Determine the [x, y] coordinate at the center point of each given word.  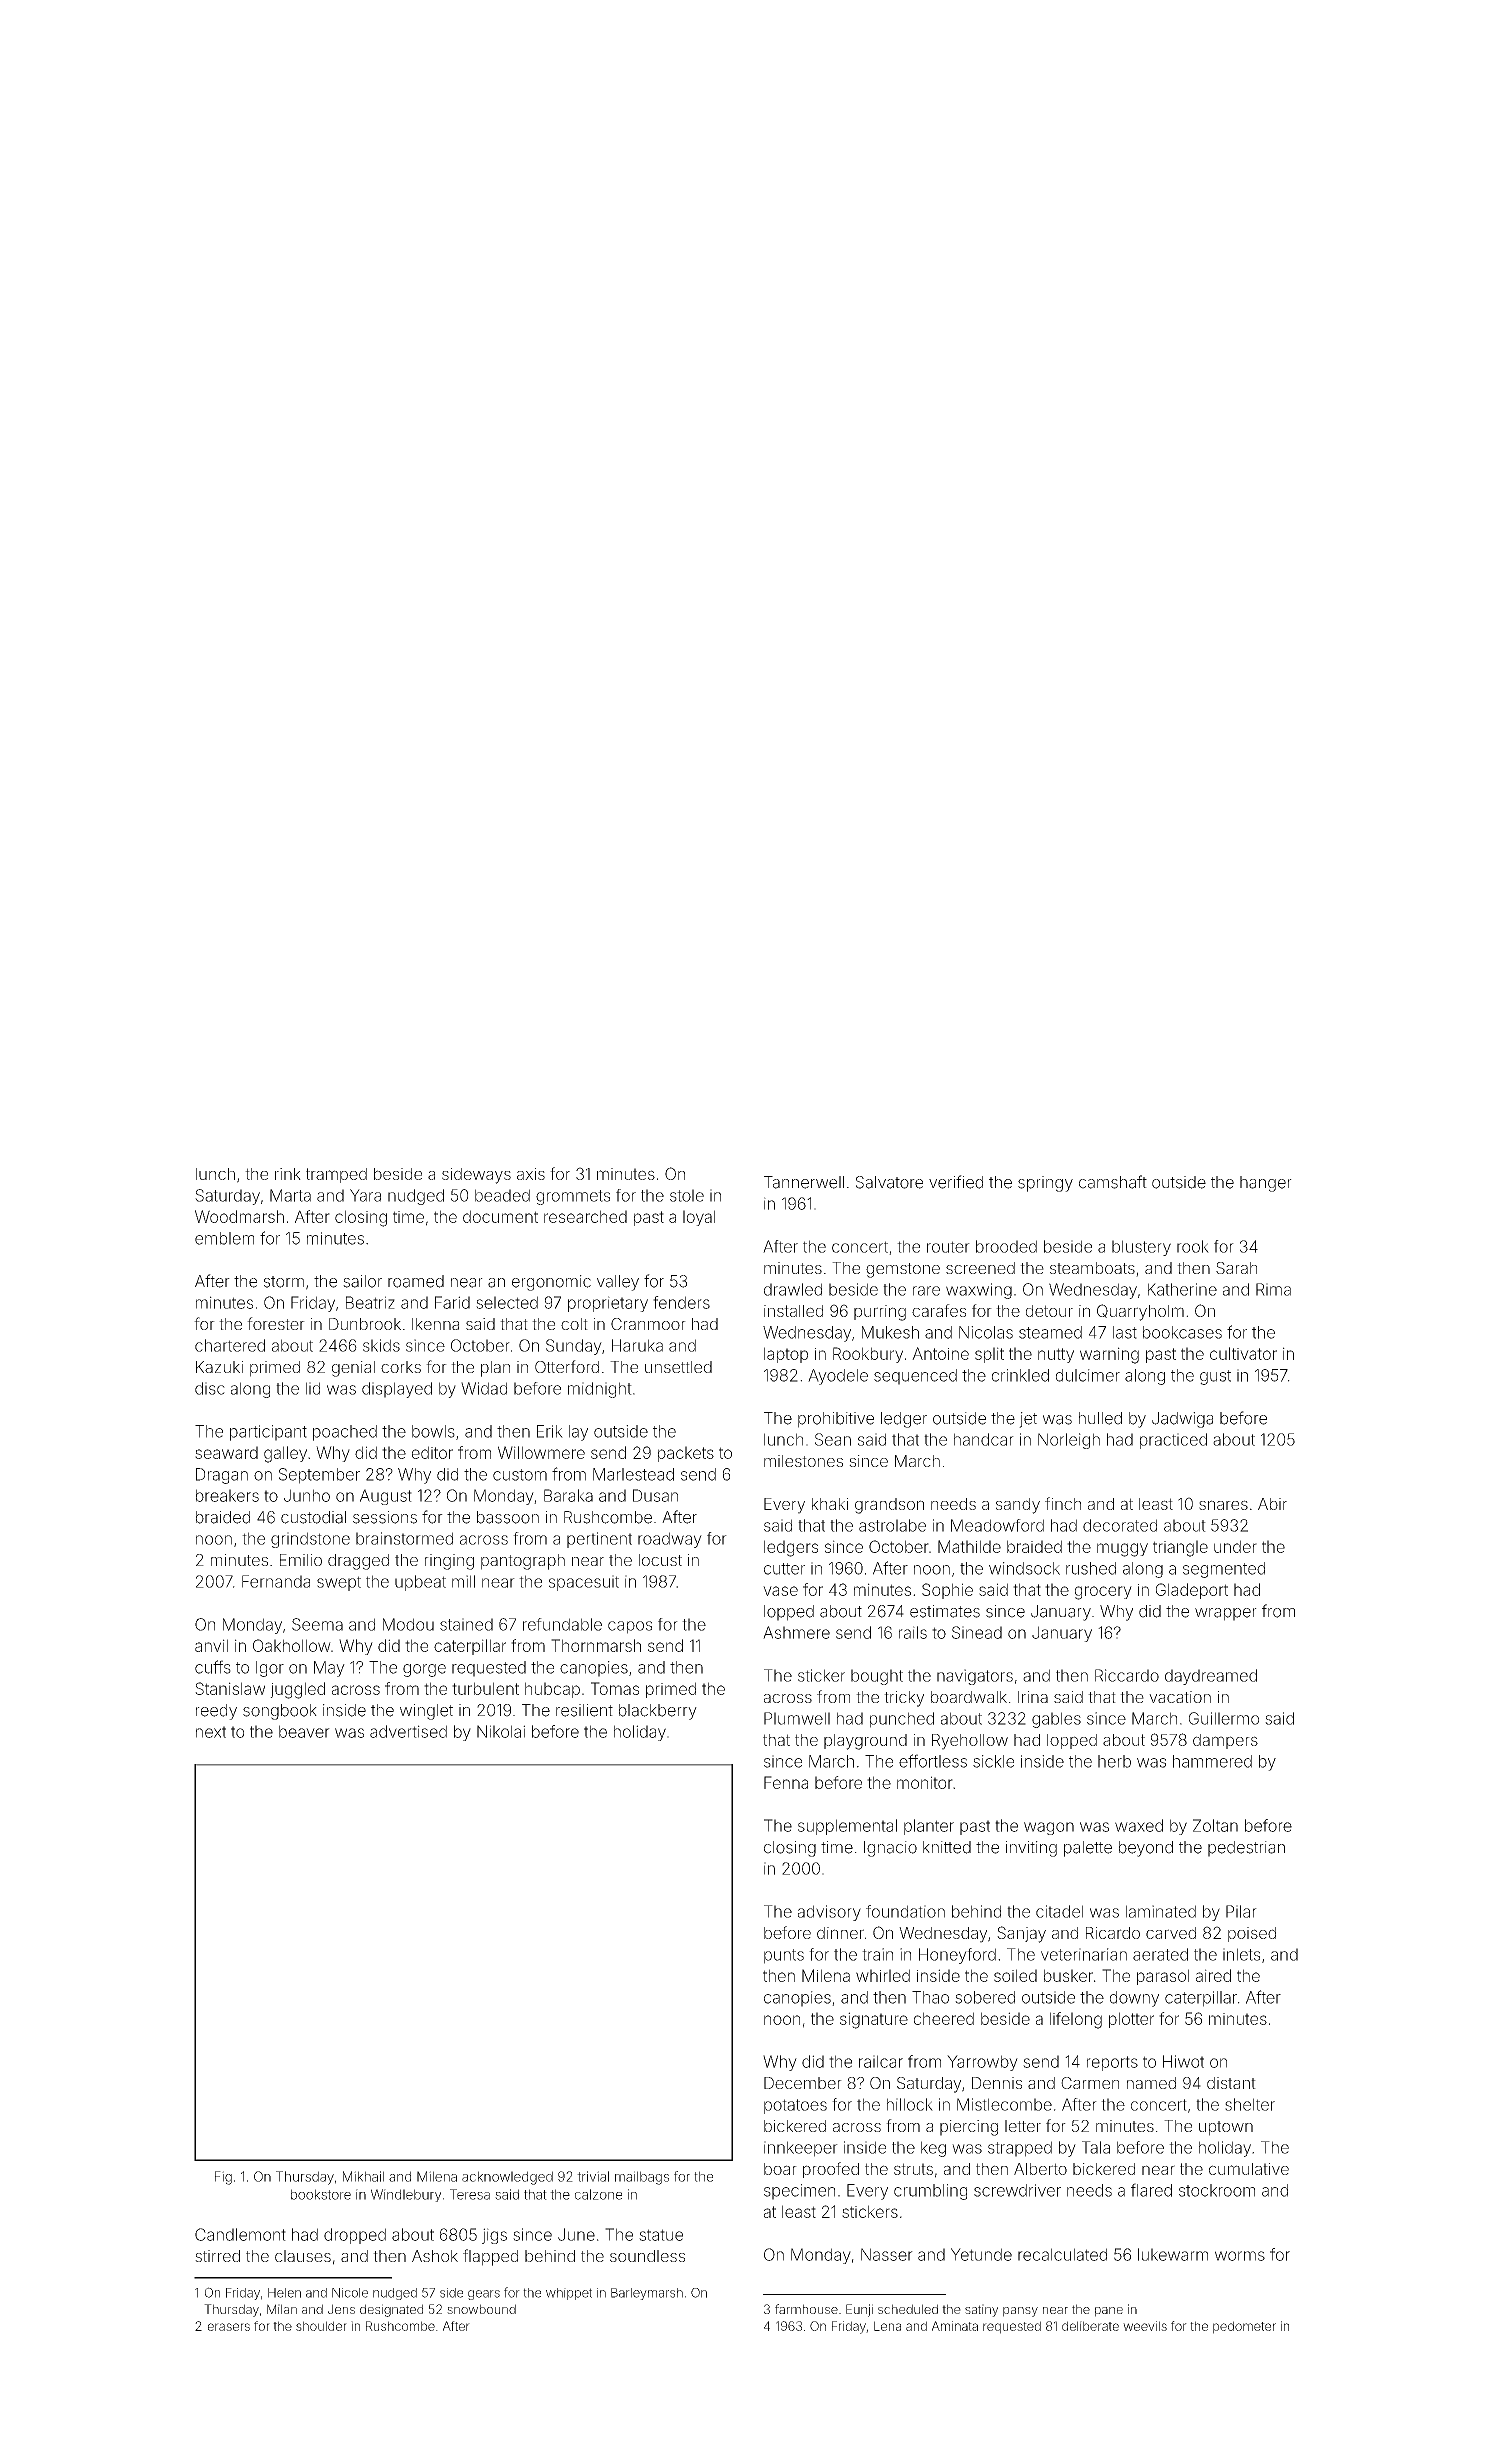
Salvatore [889, 1182]
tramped [336, 1175]
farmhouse [806, 2309]
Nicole [350, 2293]
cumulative [1249, 2169]
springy [1045, 1184]
